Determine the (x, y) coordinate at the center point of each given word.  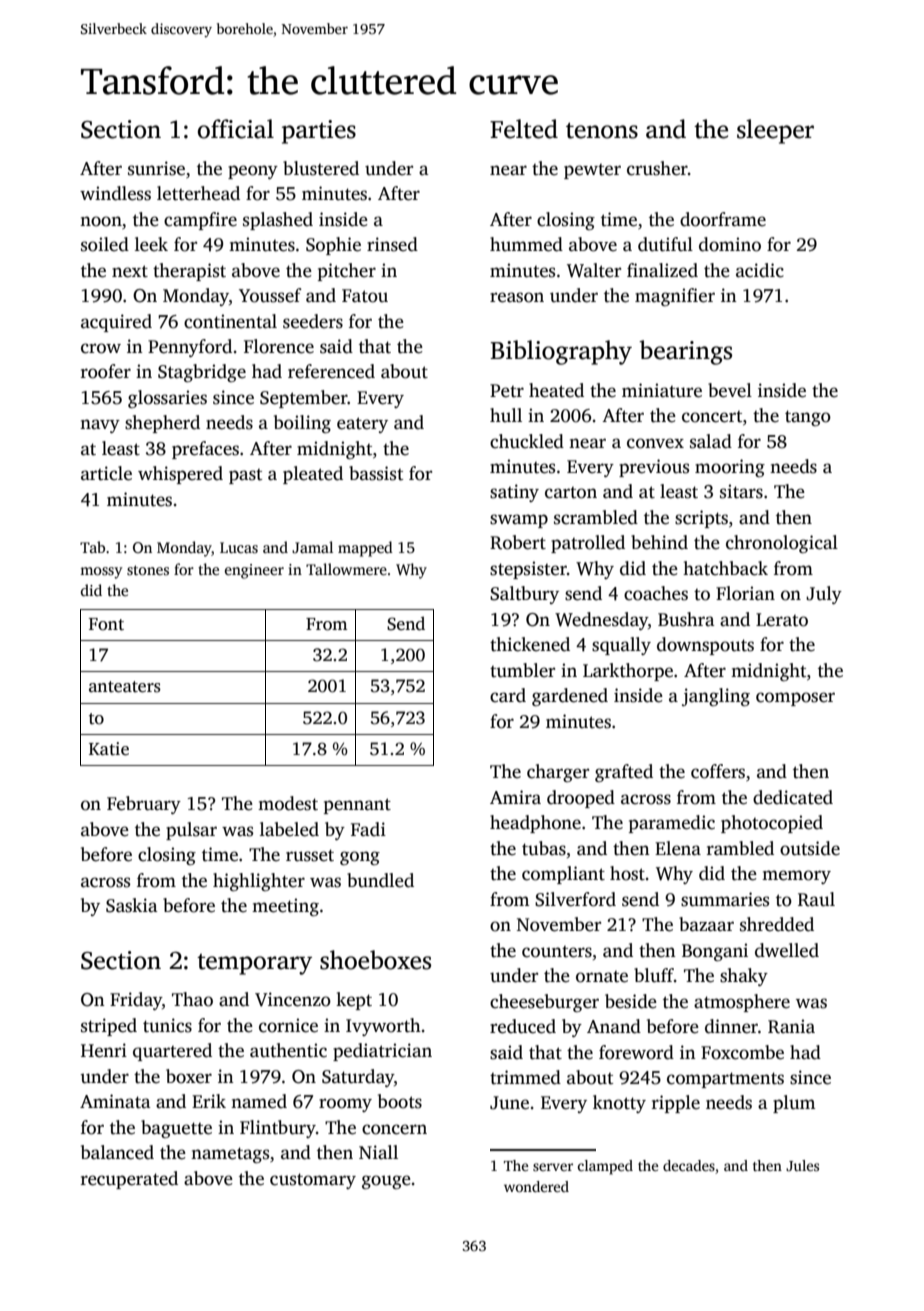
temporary (254, 964)
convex (655, 443)
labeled (289, 829)
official (236, 129)
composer (795, 699)
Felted (524, 129)
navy (100, 426)
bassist (376, 473)
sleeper (775, 131)
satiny (514, 493)
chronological (782, 544)
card (508, 695)
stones (148, 570)
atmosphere (742, 1003)
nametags (230, 1155)
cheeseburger (544, 1003)
